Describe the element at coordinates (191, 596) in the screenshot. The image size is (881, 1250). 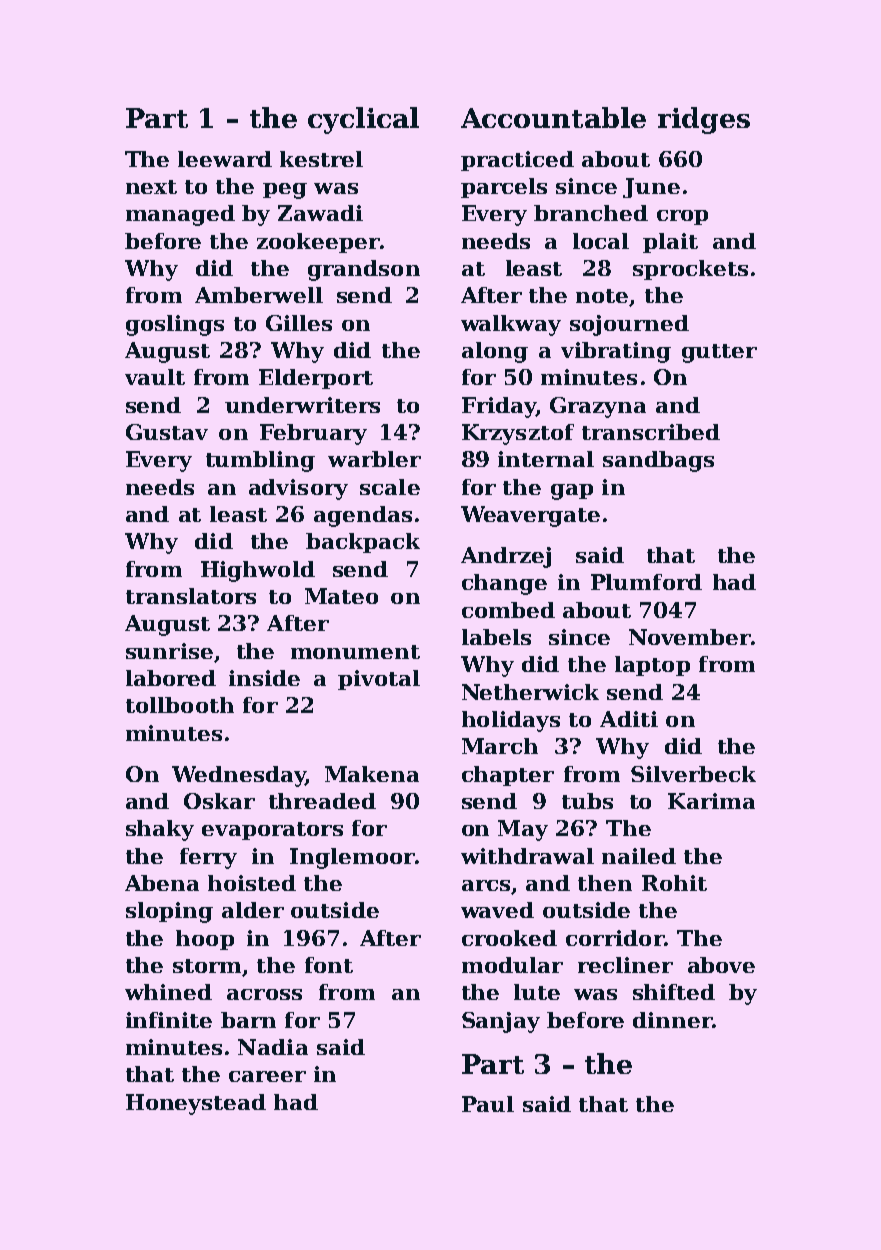
I see `translators` at that location.
